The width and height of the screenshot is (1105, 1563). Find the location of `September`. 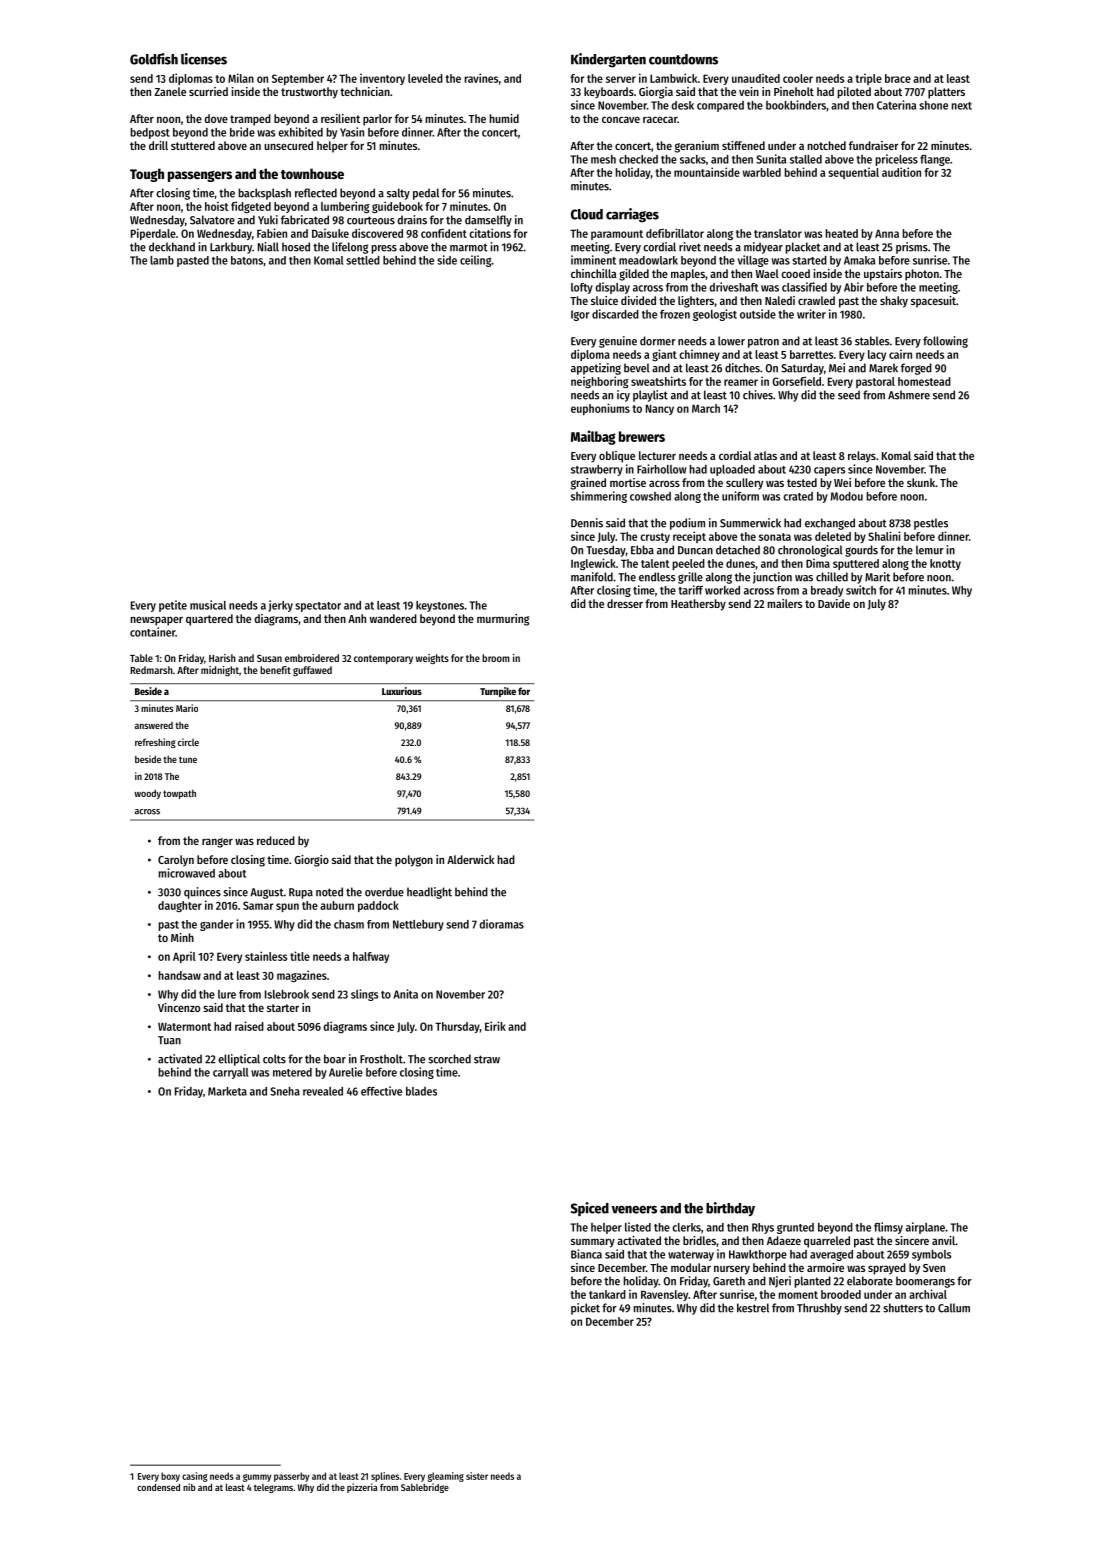

September is located at coordinates (298, 79).
